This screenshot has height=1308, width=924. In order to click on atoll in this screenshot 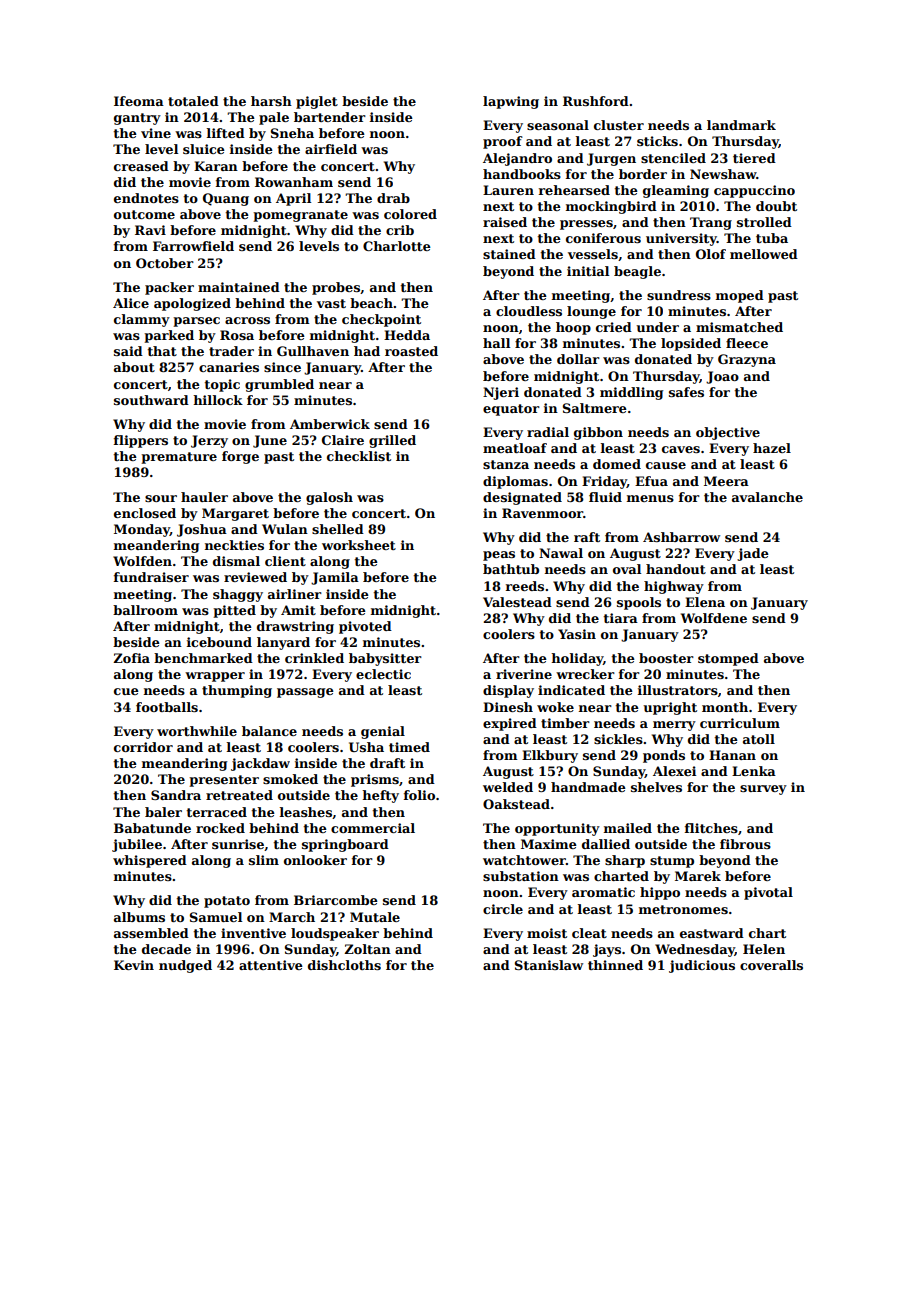, I will do `click(759, 739)`.
